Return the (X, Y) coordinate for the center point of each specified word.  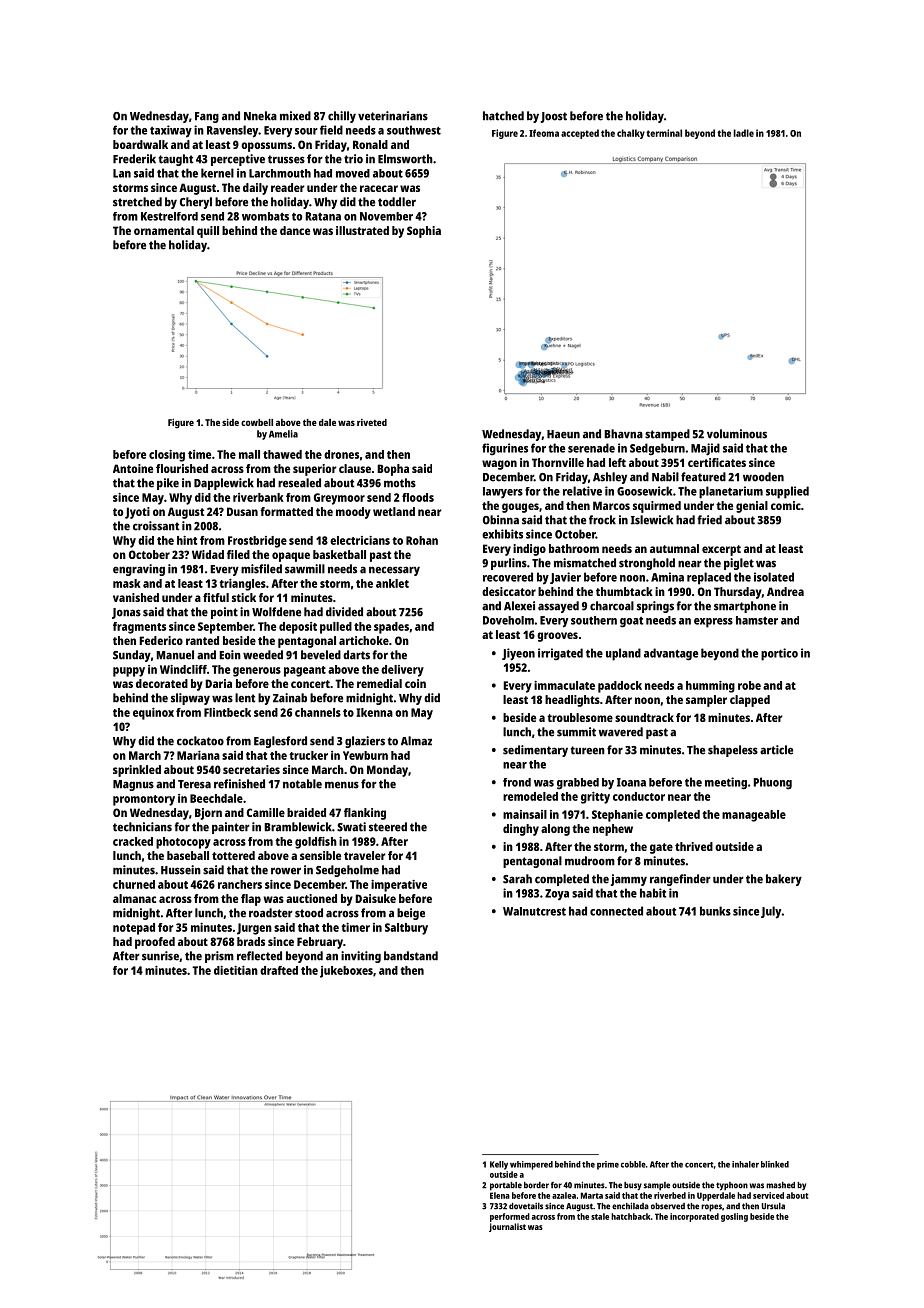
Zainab (290, 698)
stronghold (647, 564)
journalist (507, 1227)
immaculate (564, 685)
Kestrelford (169, 216)
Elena (500, 1195)
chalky (631, 134)
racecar (379, 188)
